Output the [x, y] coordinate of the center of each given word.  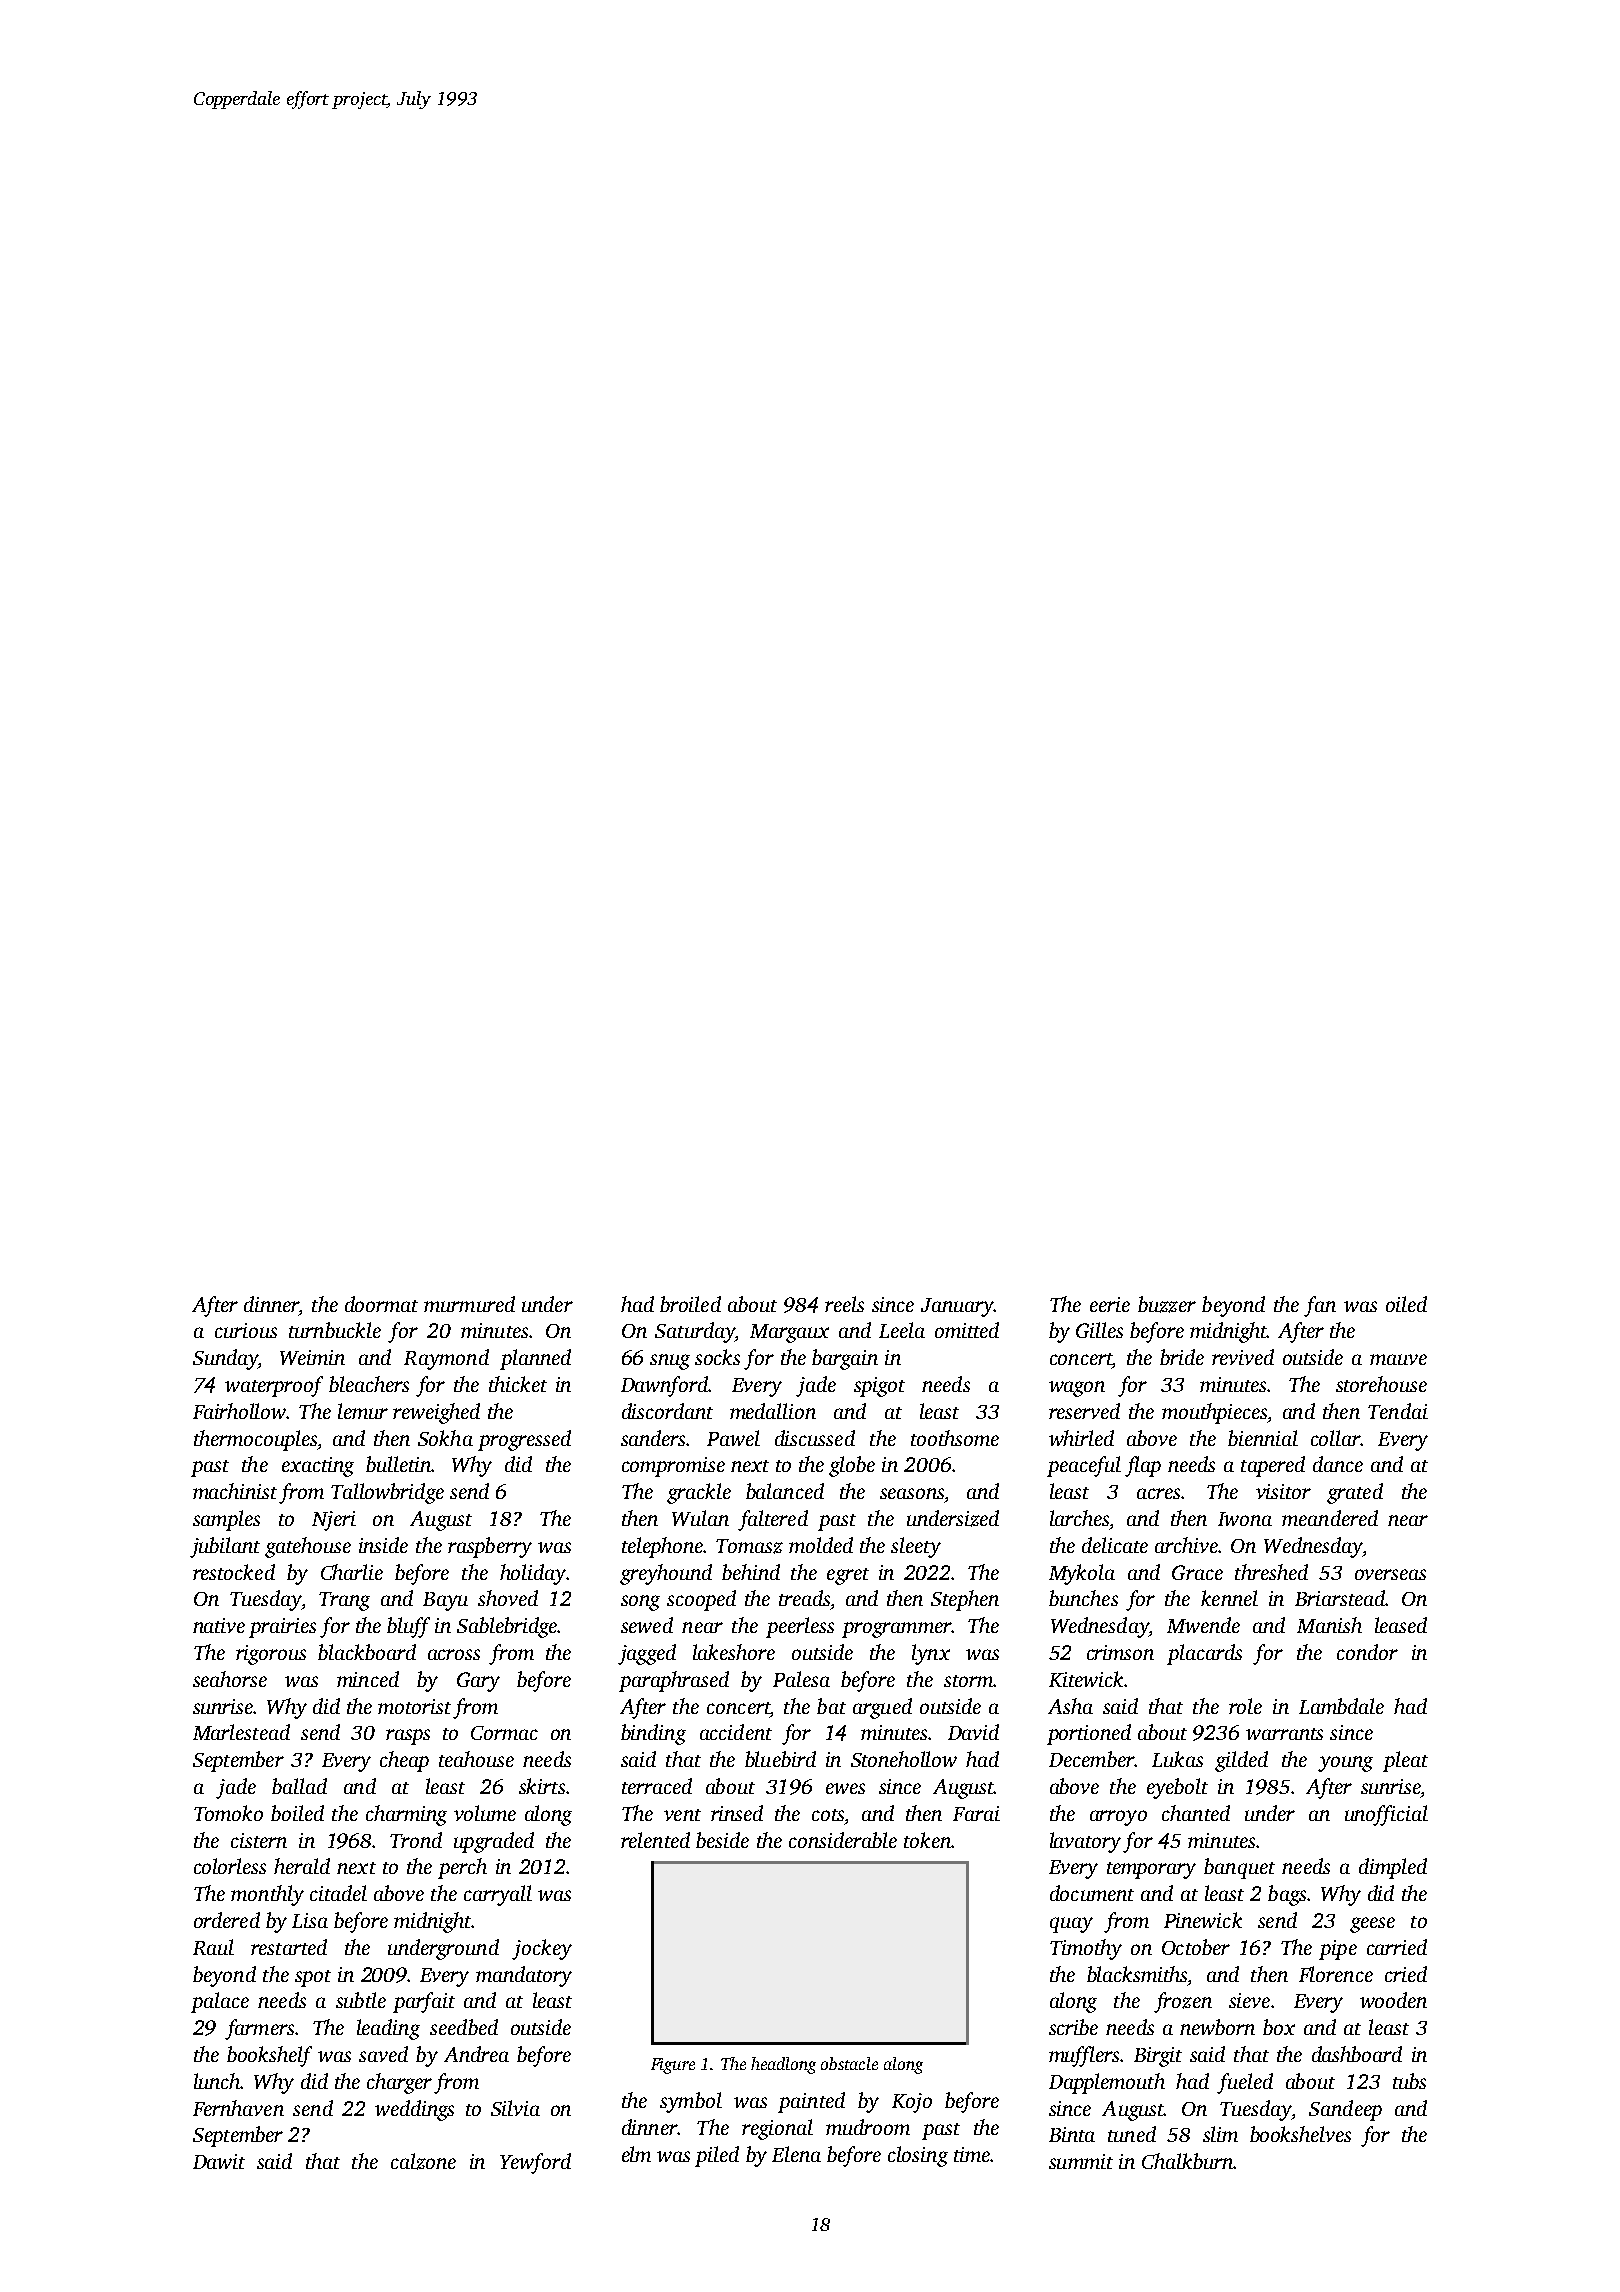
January [957, 1307]
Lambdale [1341, 1706]
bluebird [780, 1759]
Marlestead [241, 1732]
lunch [217, 2081]
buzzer [1167, 1304]
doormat [381, 1304]
